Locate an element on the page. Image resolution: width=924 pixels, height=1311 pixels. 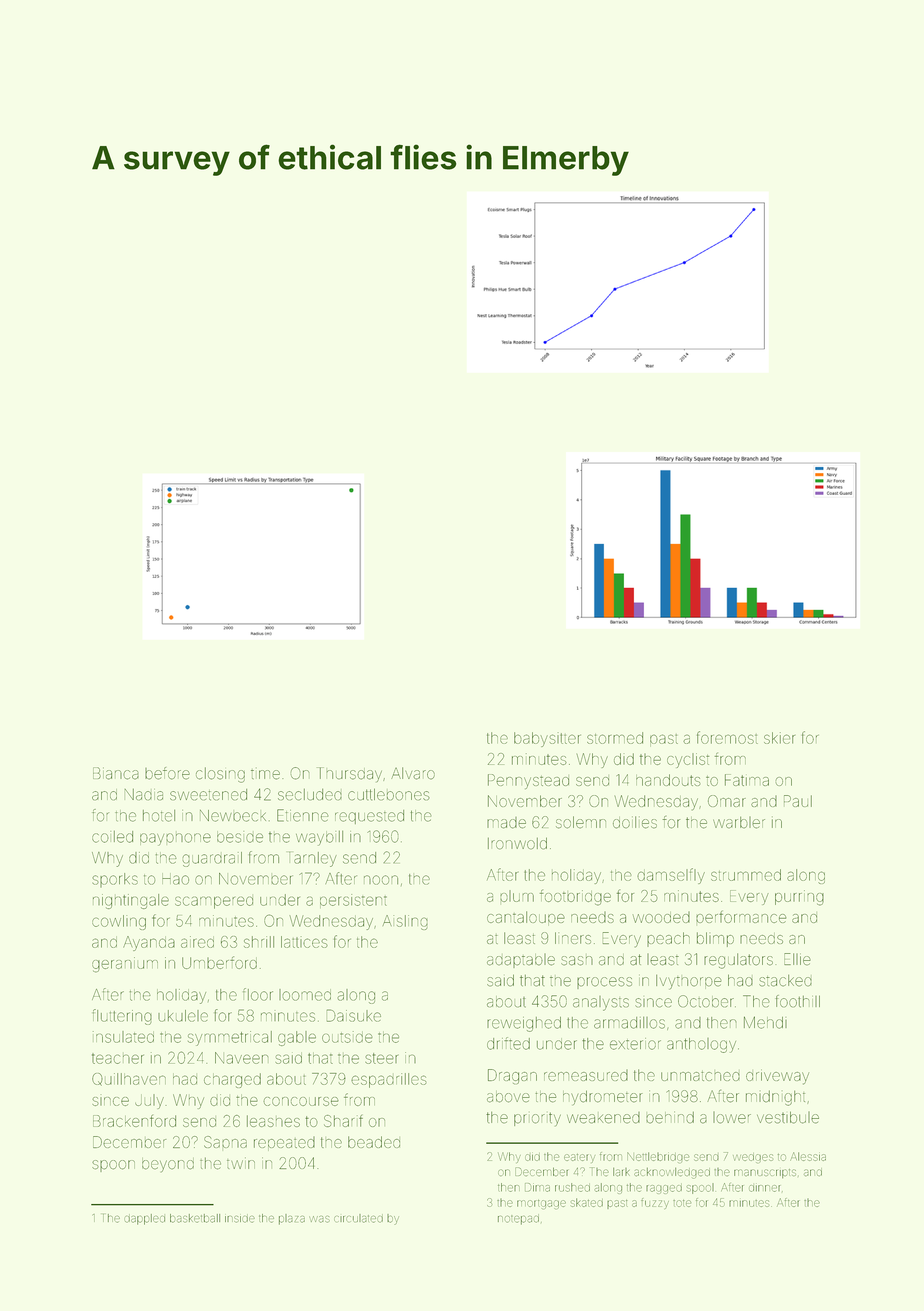
persistent is located at coordinates (353, 901).
